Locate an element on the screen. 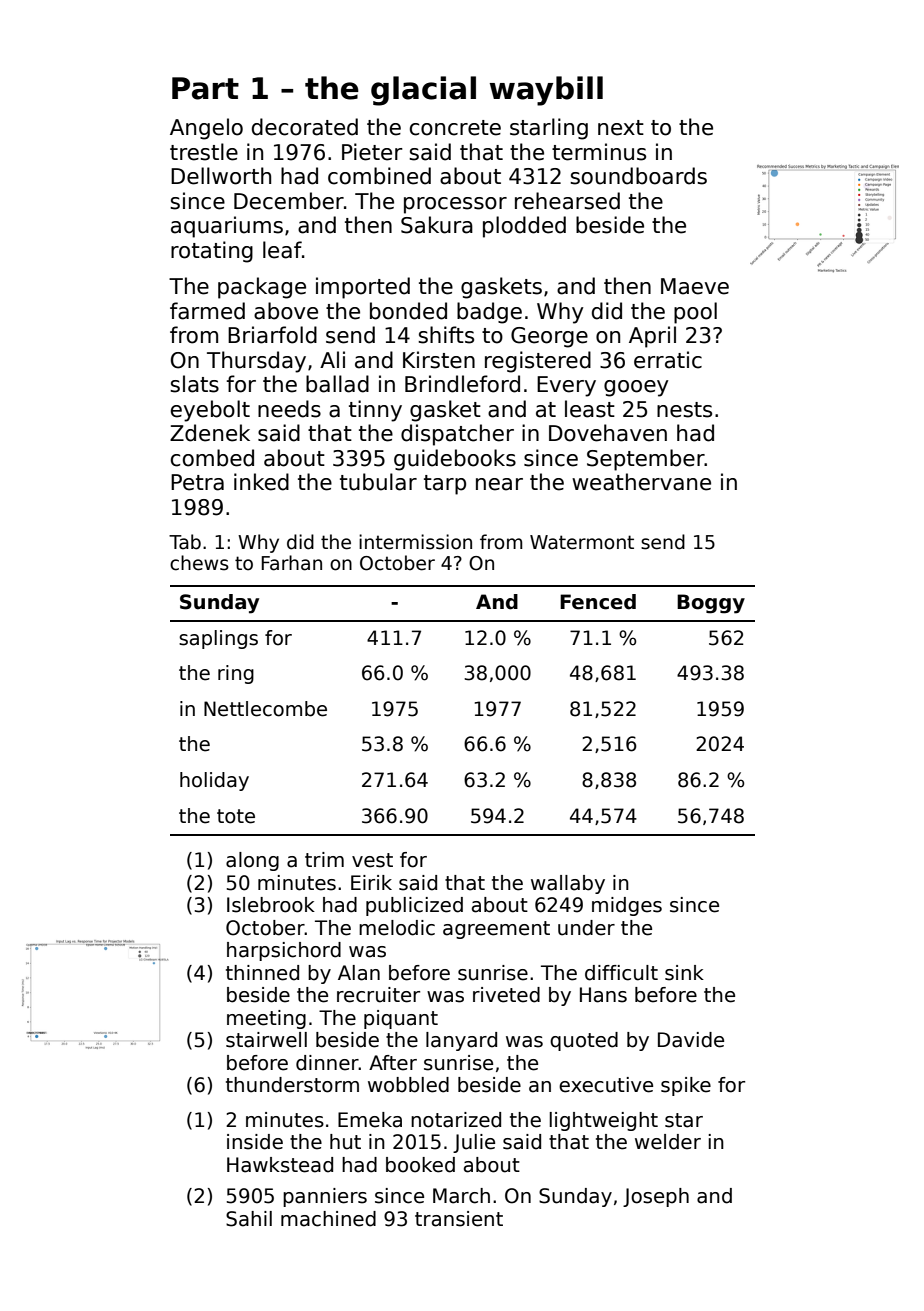 The width and height of the screenshot is (924, 1311). ring is located at coordinates (236, 674).
